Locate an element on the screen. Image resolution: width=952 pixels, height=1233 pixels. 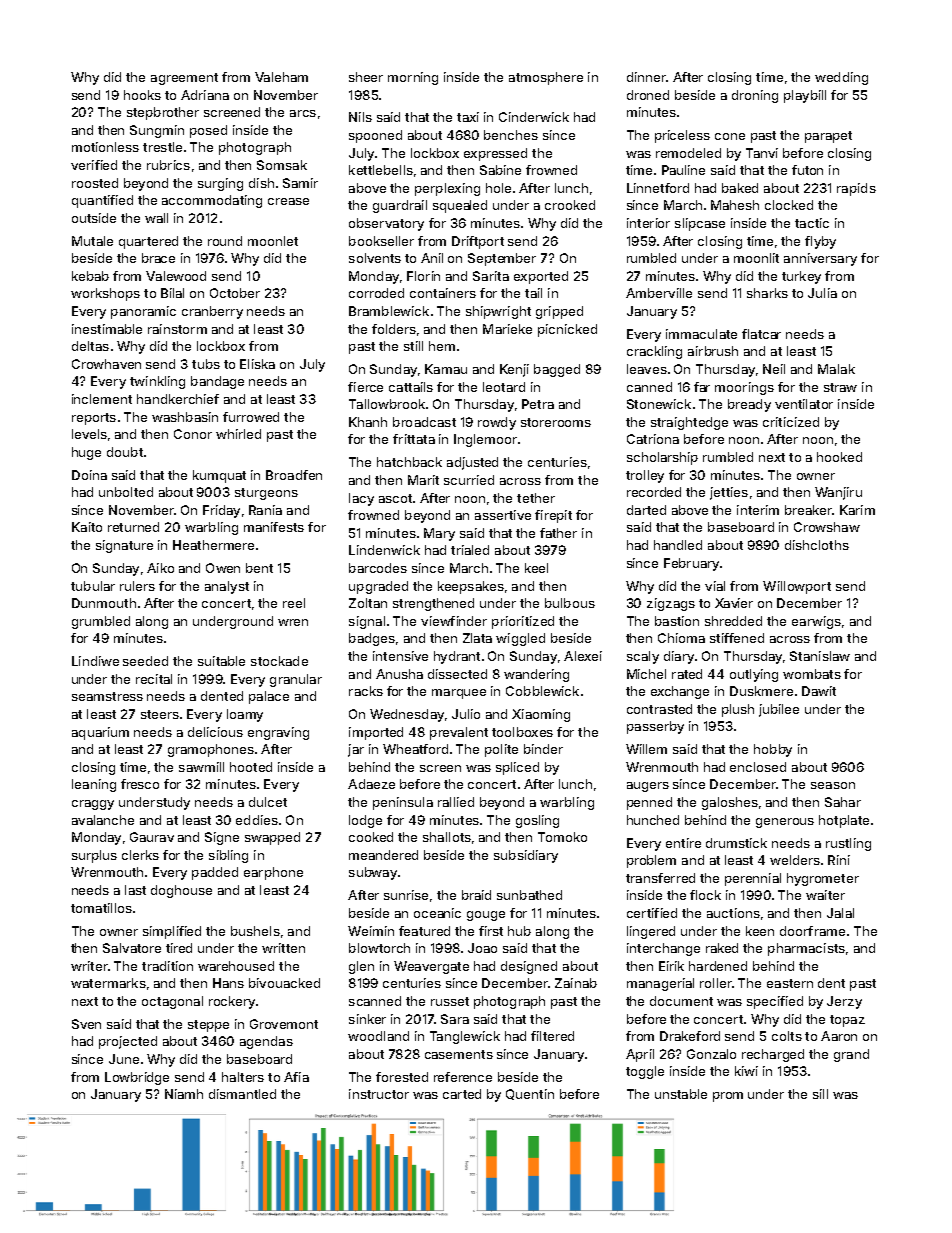
earwigs is located at coordinates (816, 622).
